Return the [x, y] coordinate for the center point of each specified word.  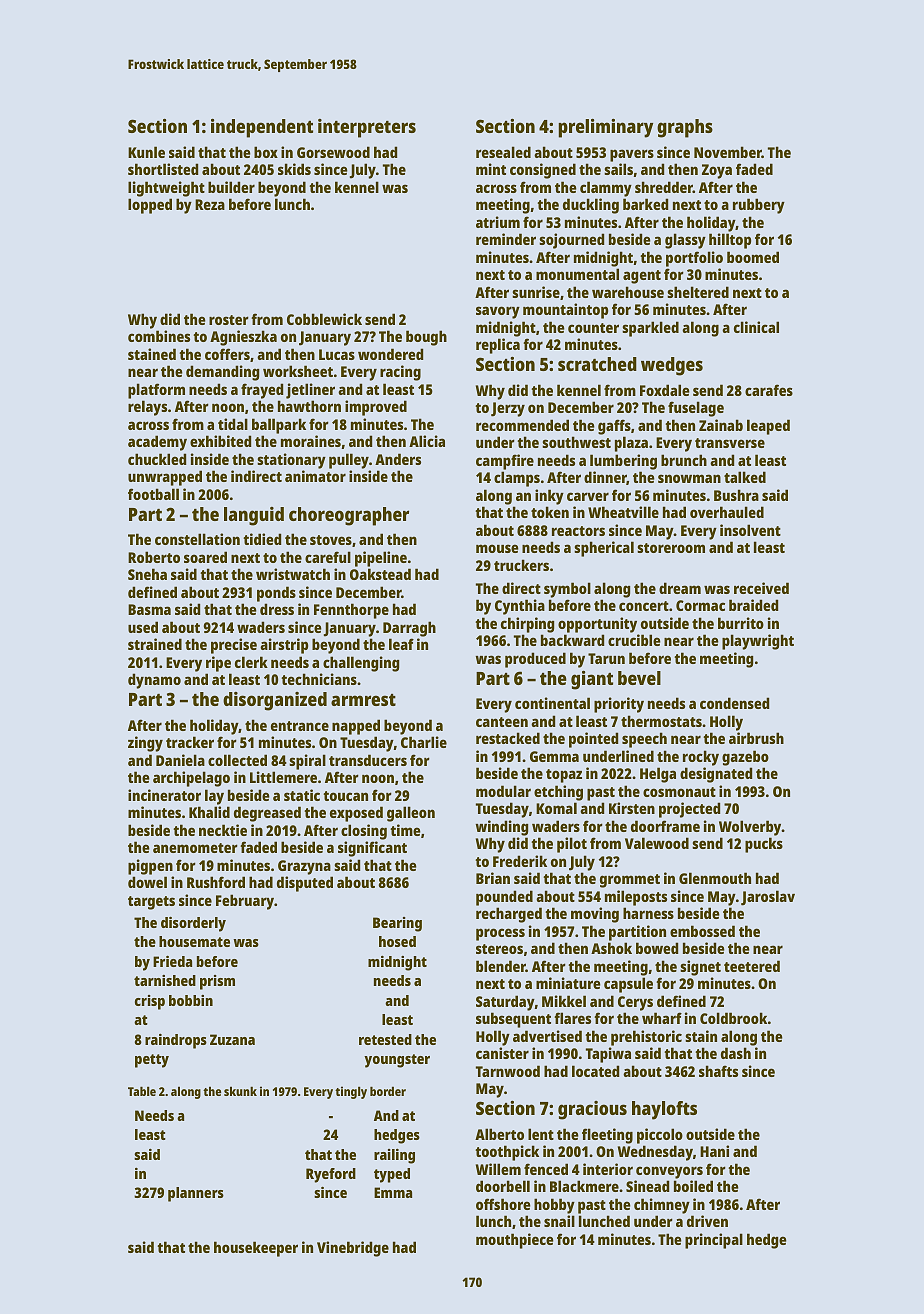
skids [294, 169]
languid [254, 516]
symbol [567, 590]
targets [151, 903]
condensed [734, 703]
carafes [769, 390]
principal [714, 1241]
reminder [506, 239]
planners [196, 1194]
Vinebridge [353, 1249]
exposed [356, 814]
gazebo [745, 758]
